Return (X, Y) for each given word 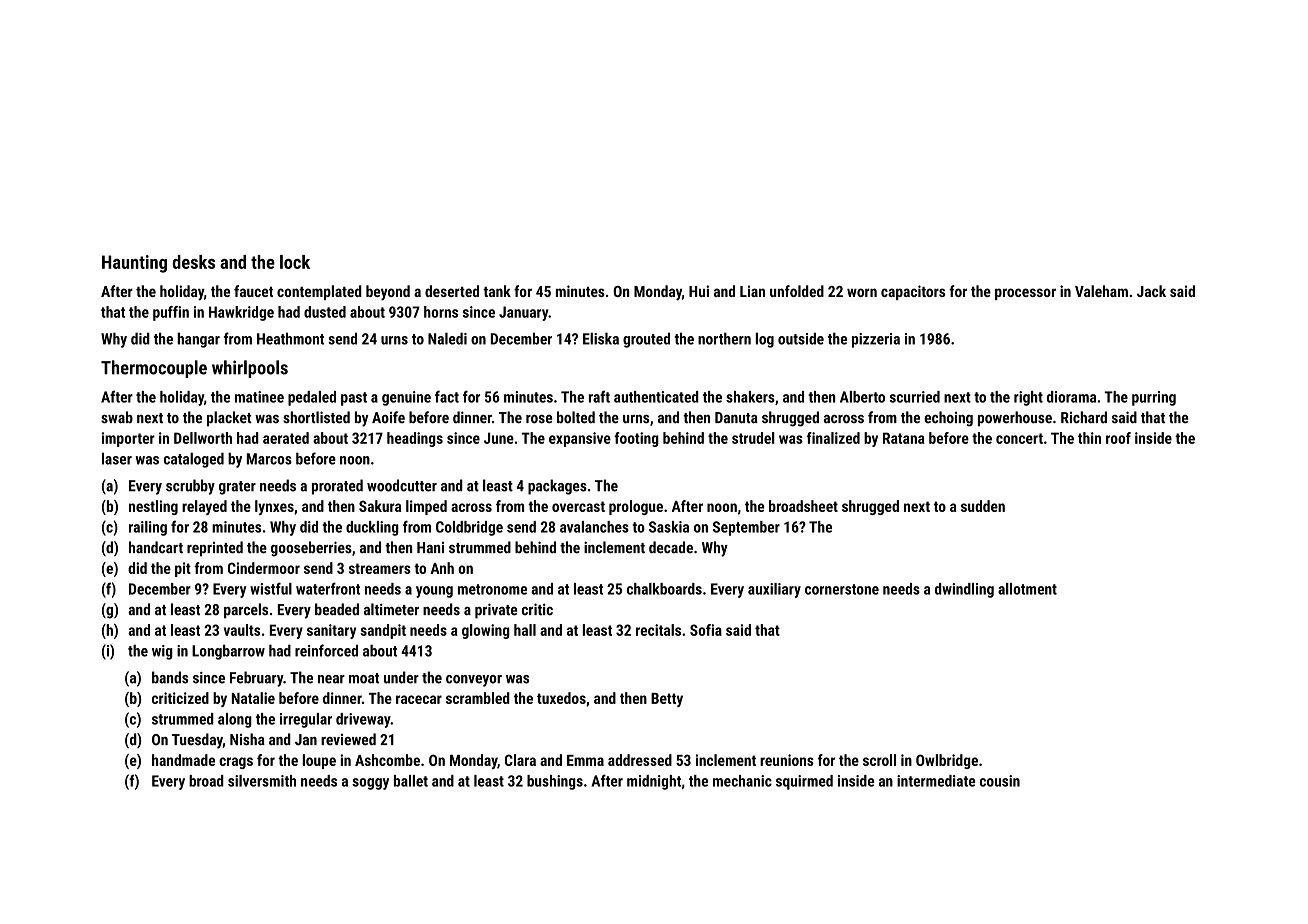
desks (193, 262)
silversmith (262, 781)
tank (497, 291)
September (746, 528)
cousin (1000, 781)
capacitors (913, 292)
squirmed (804, 782)
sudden (983, 506)
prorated (337, 487)
